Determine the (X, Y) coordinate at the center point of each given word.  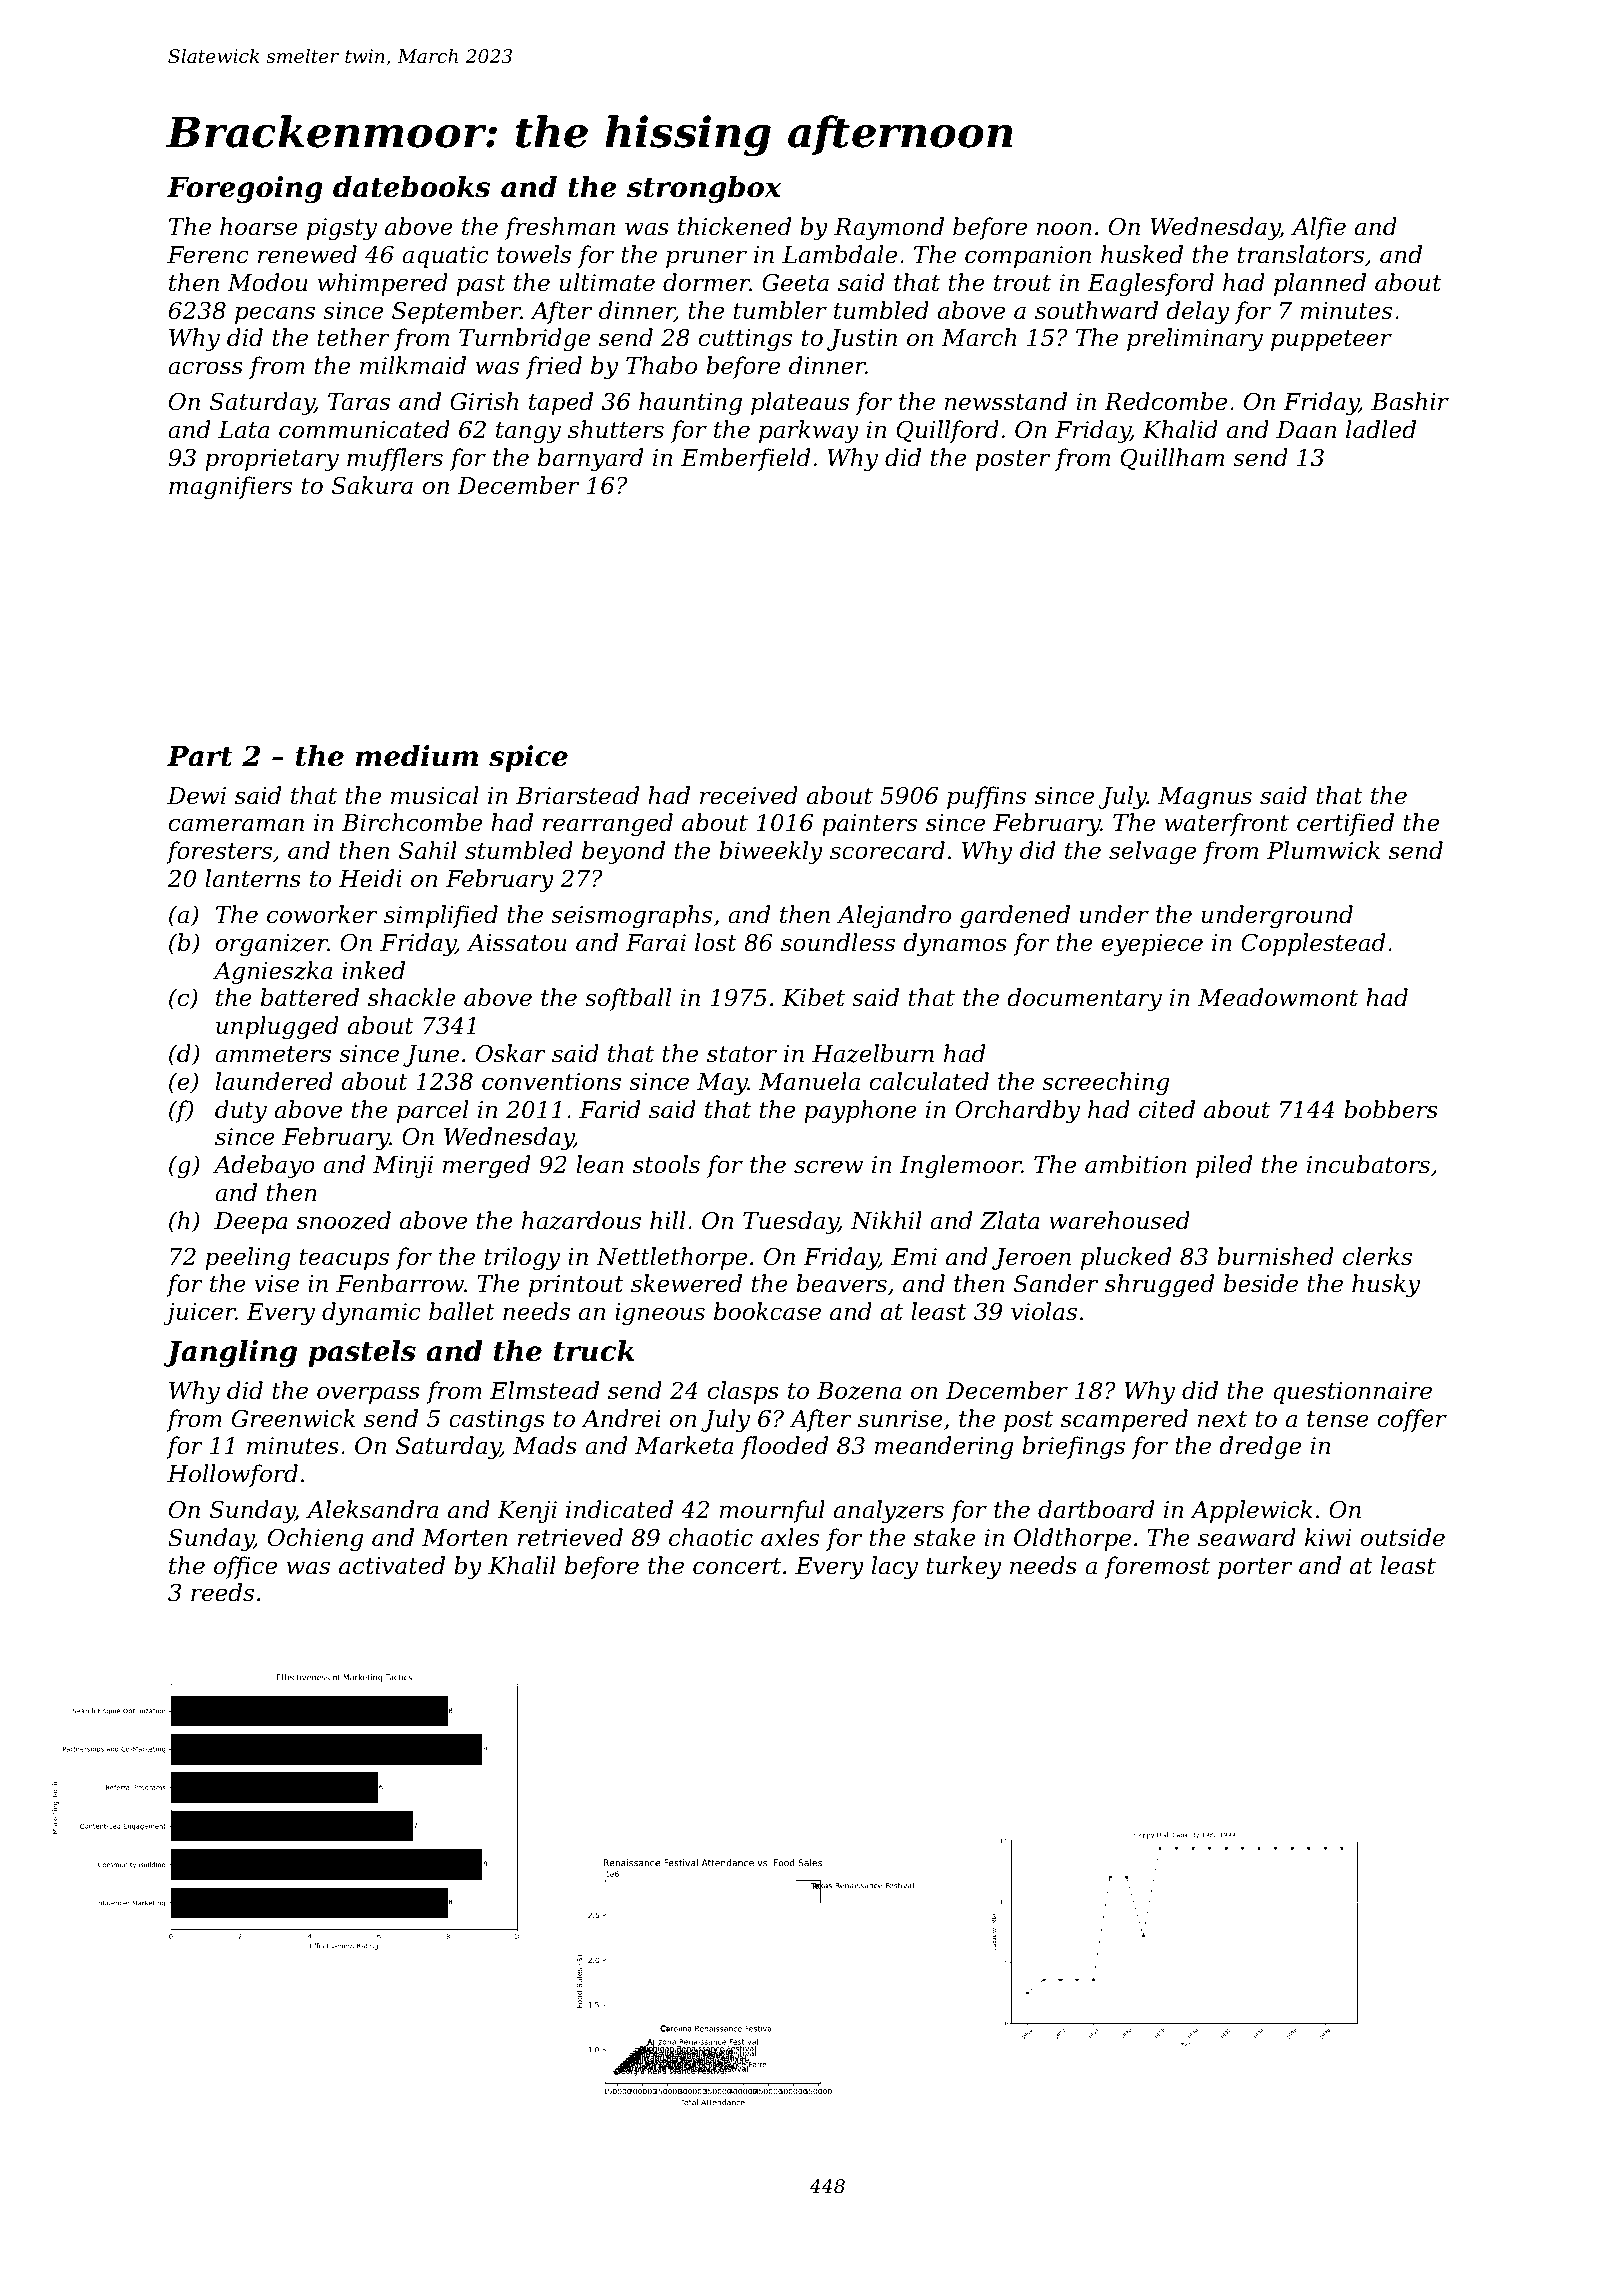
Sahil (428, 850)
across (205, 368)
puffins (986, 797)
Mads (545, 1445)
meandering (944, 1447)
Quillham (1172, 459)
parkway (809, 431)
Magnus (1205, 798)
